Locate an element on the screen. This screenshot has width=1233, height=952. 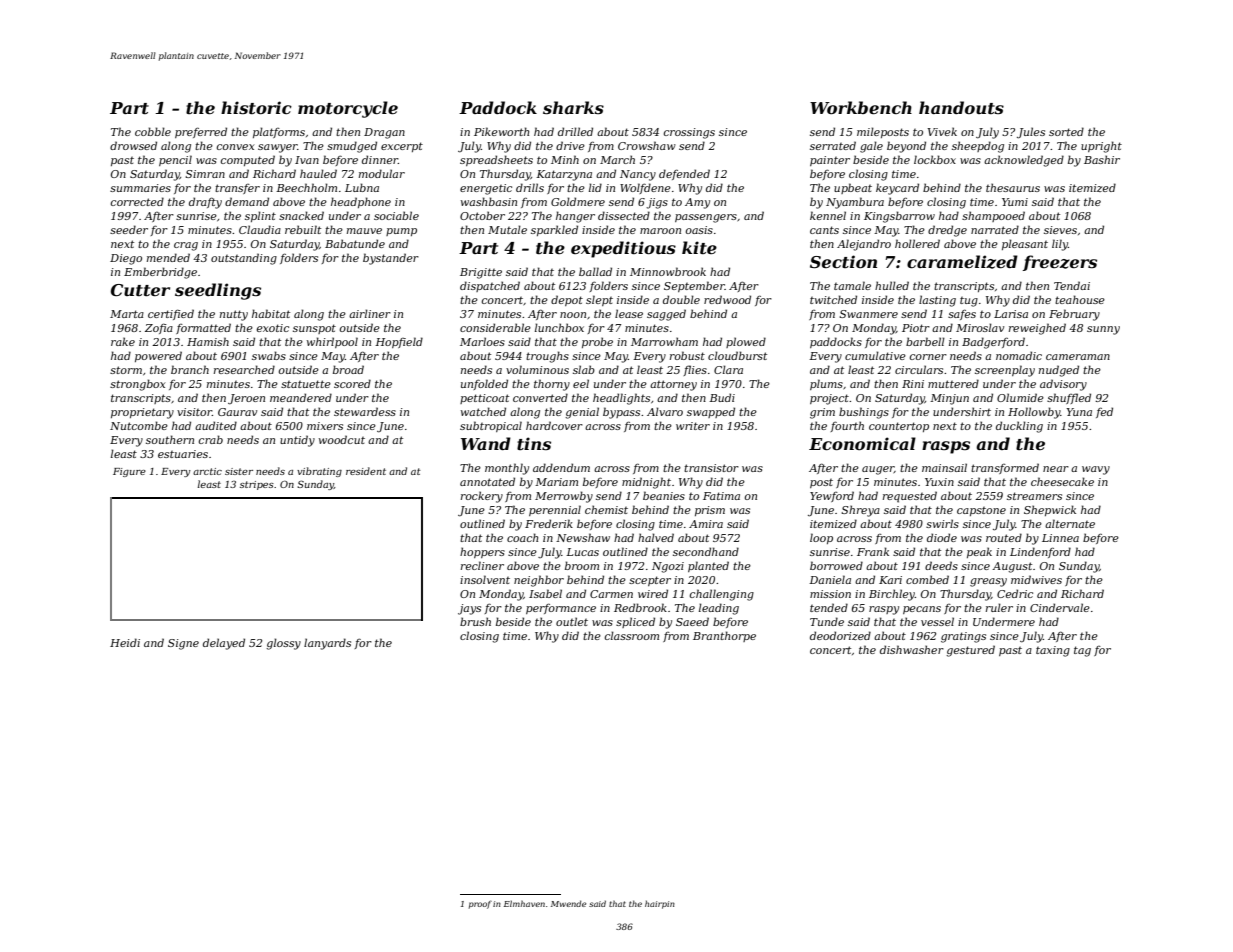
lanyards is located at coordinates (327, 644).
